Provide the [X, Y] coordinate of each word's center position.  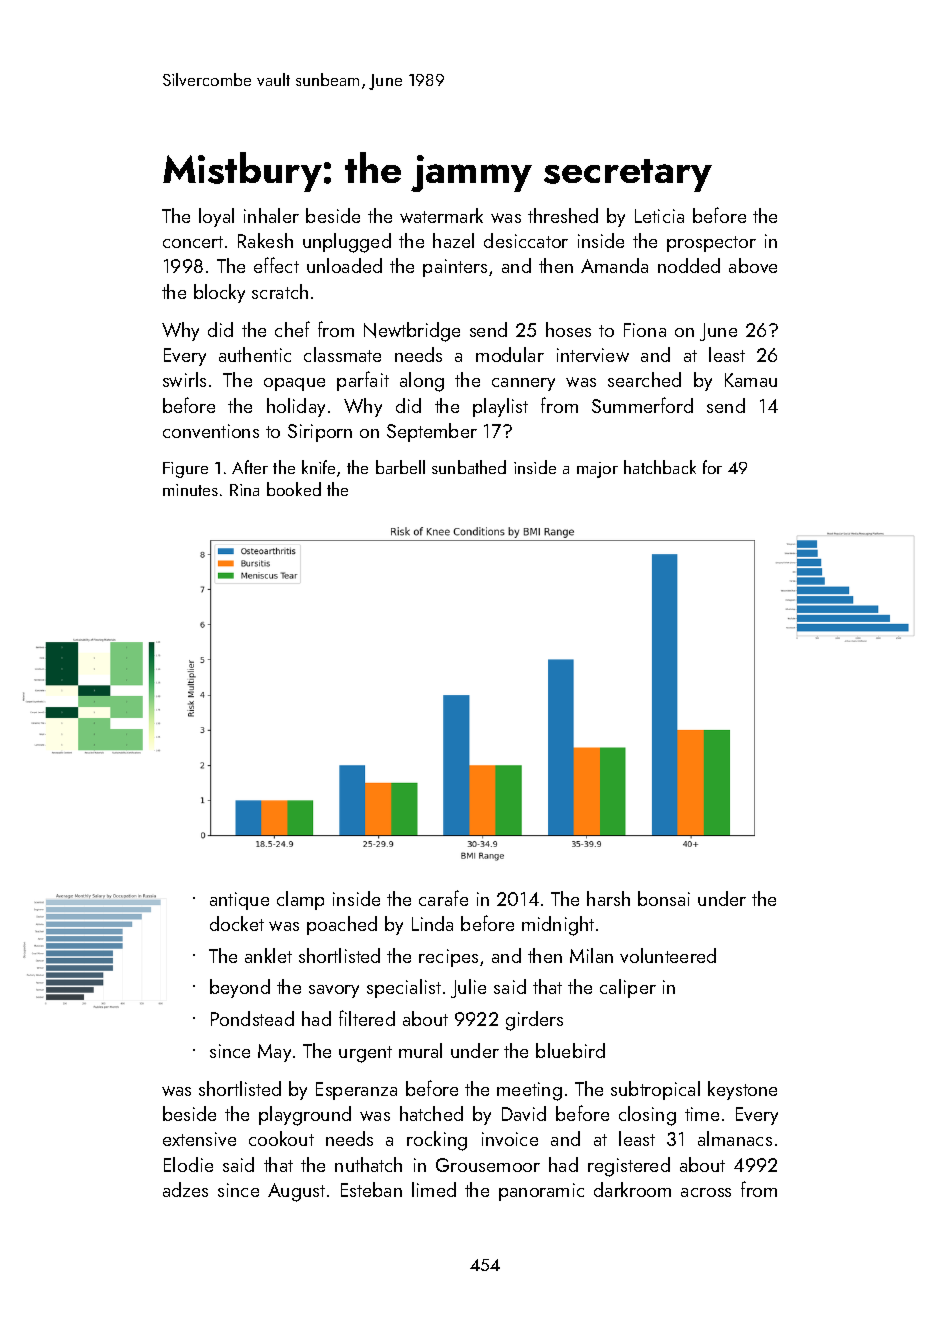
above [753, 265]
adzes [185, 1189]
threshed [563, 215]
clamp [300, 900]
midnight [558, 926]
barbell [400, 467]
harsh [608, 898]
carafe [443, 898]
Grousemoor [488, 1165]
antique [239, 901]
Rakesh [265, 240]
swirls [184, 379]
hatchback [660, 467]
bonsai [664, 898]
